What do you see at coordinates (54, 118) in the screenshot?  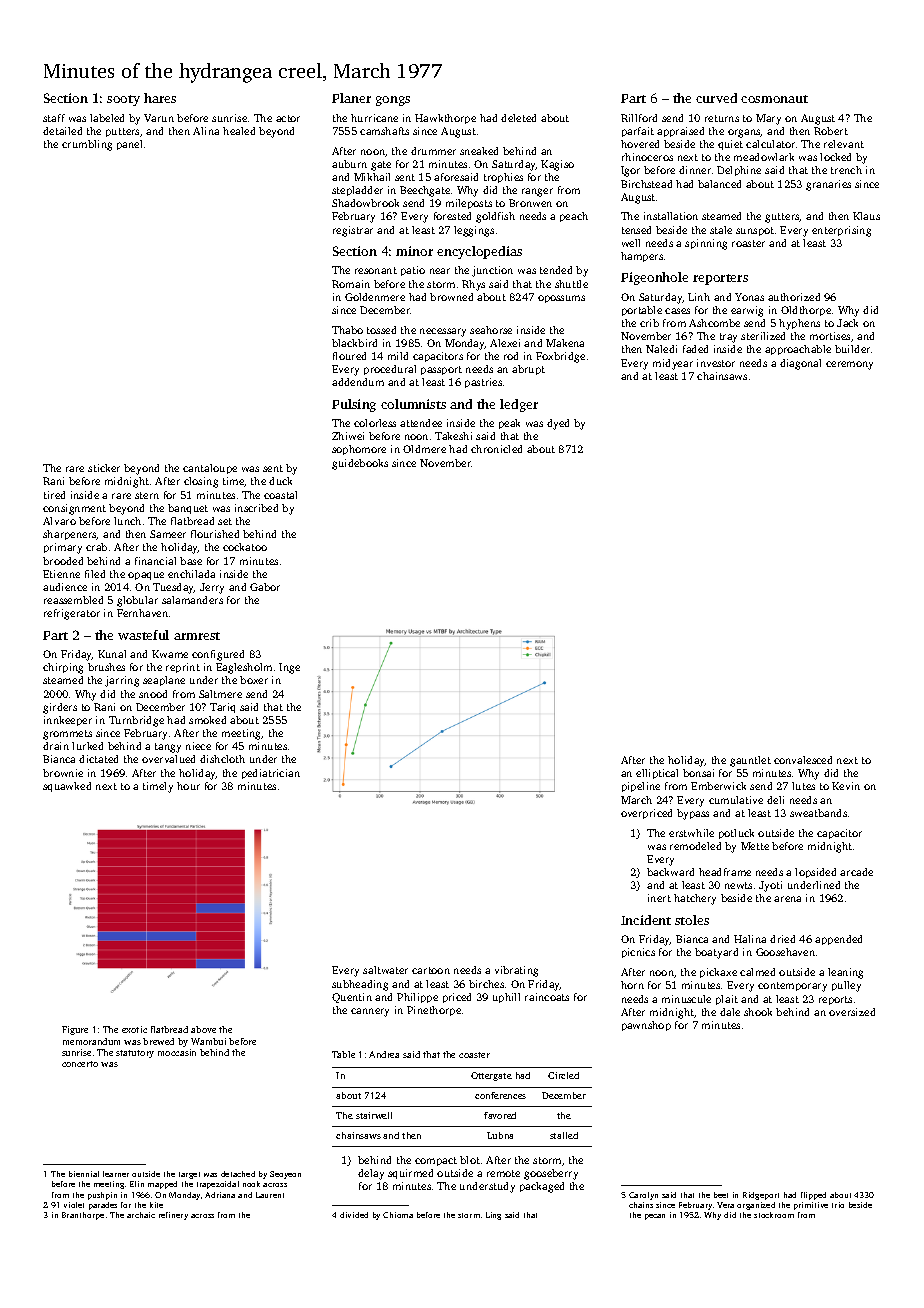 I see `staff` at bounding box center [54, 118].
